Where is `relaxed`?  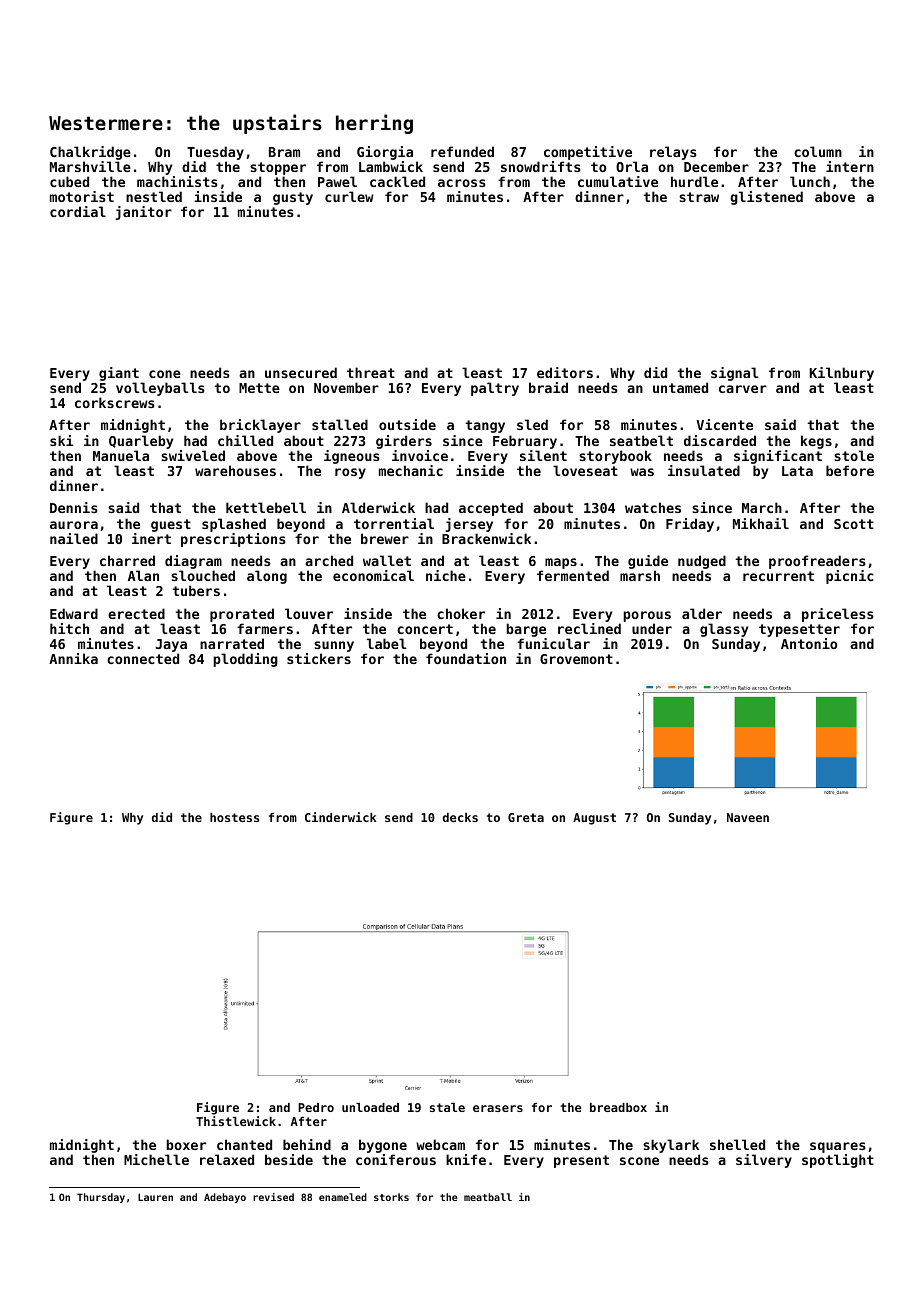
relaxed is located at coordinates (227, 1159).
